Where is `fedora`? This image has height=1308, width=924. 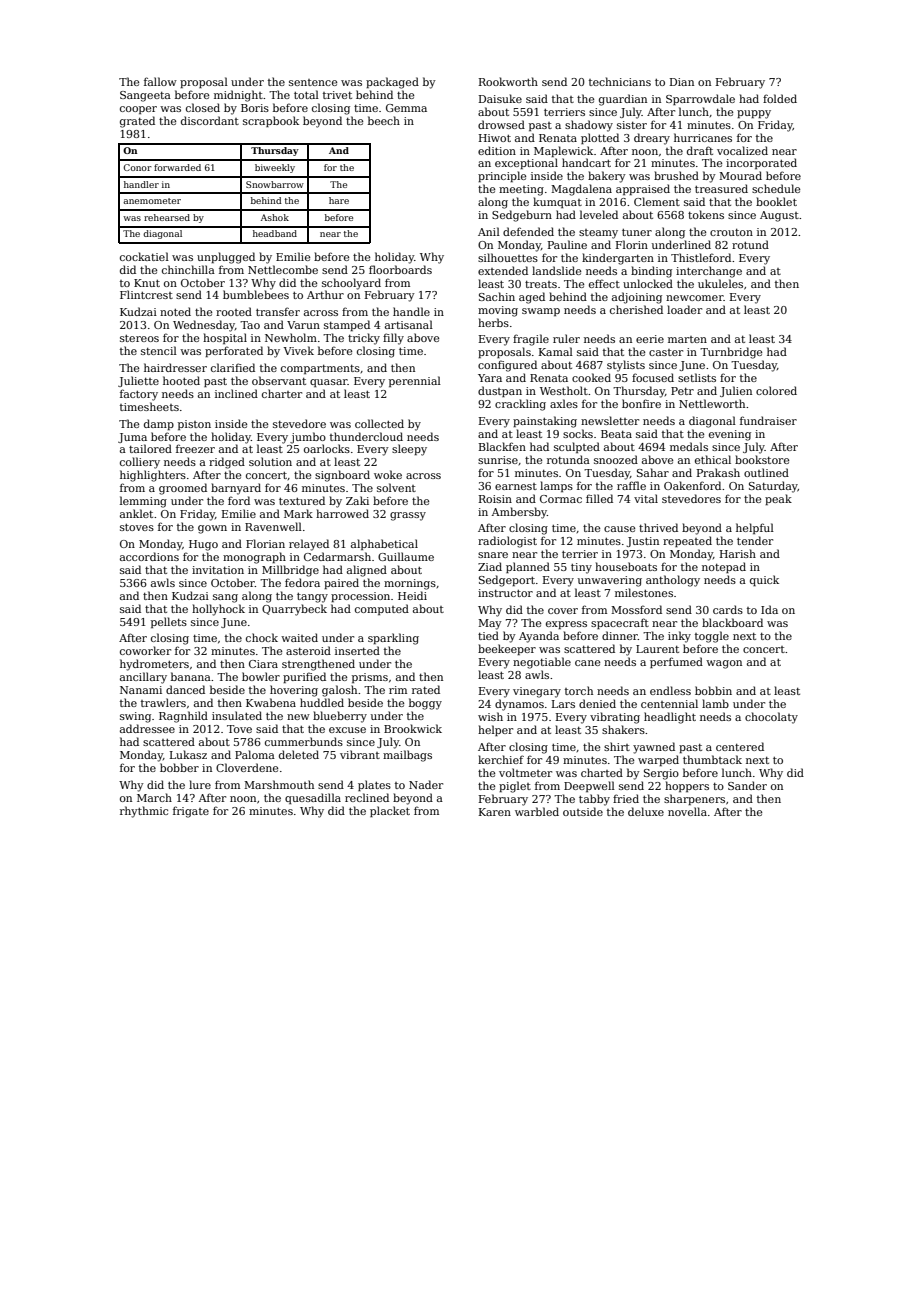
fedora is located at coordinates (302, 582).
